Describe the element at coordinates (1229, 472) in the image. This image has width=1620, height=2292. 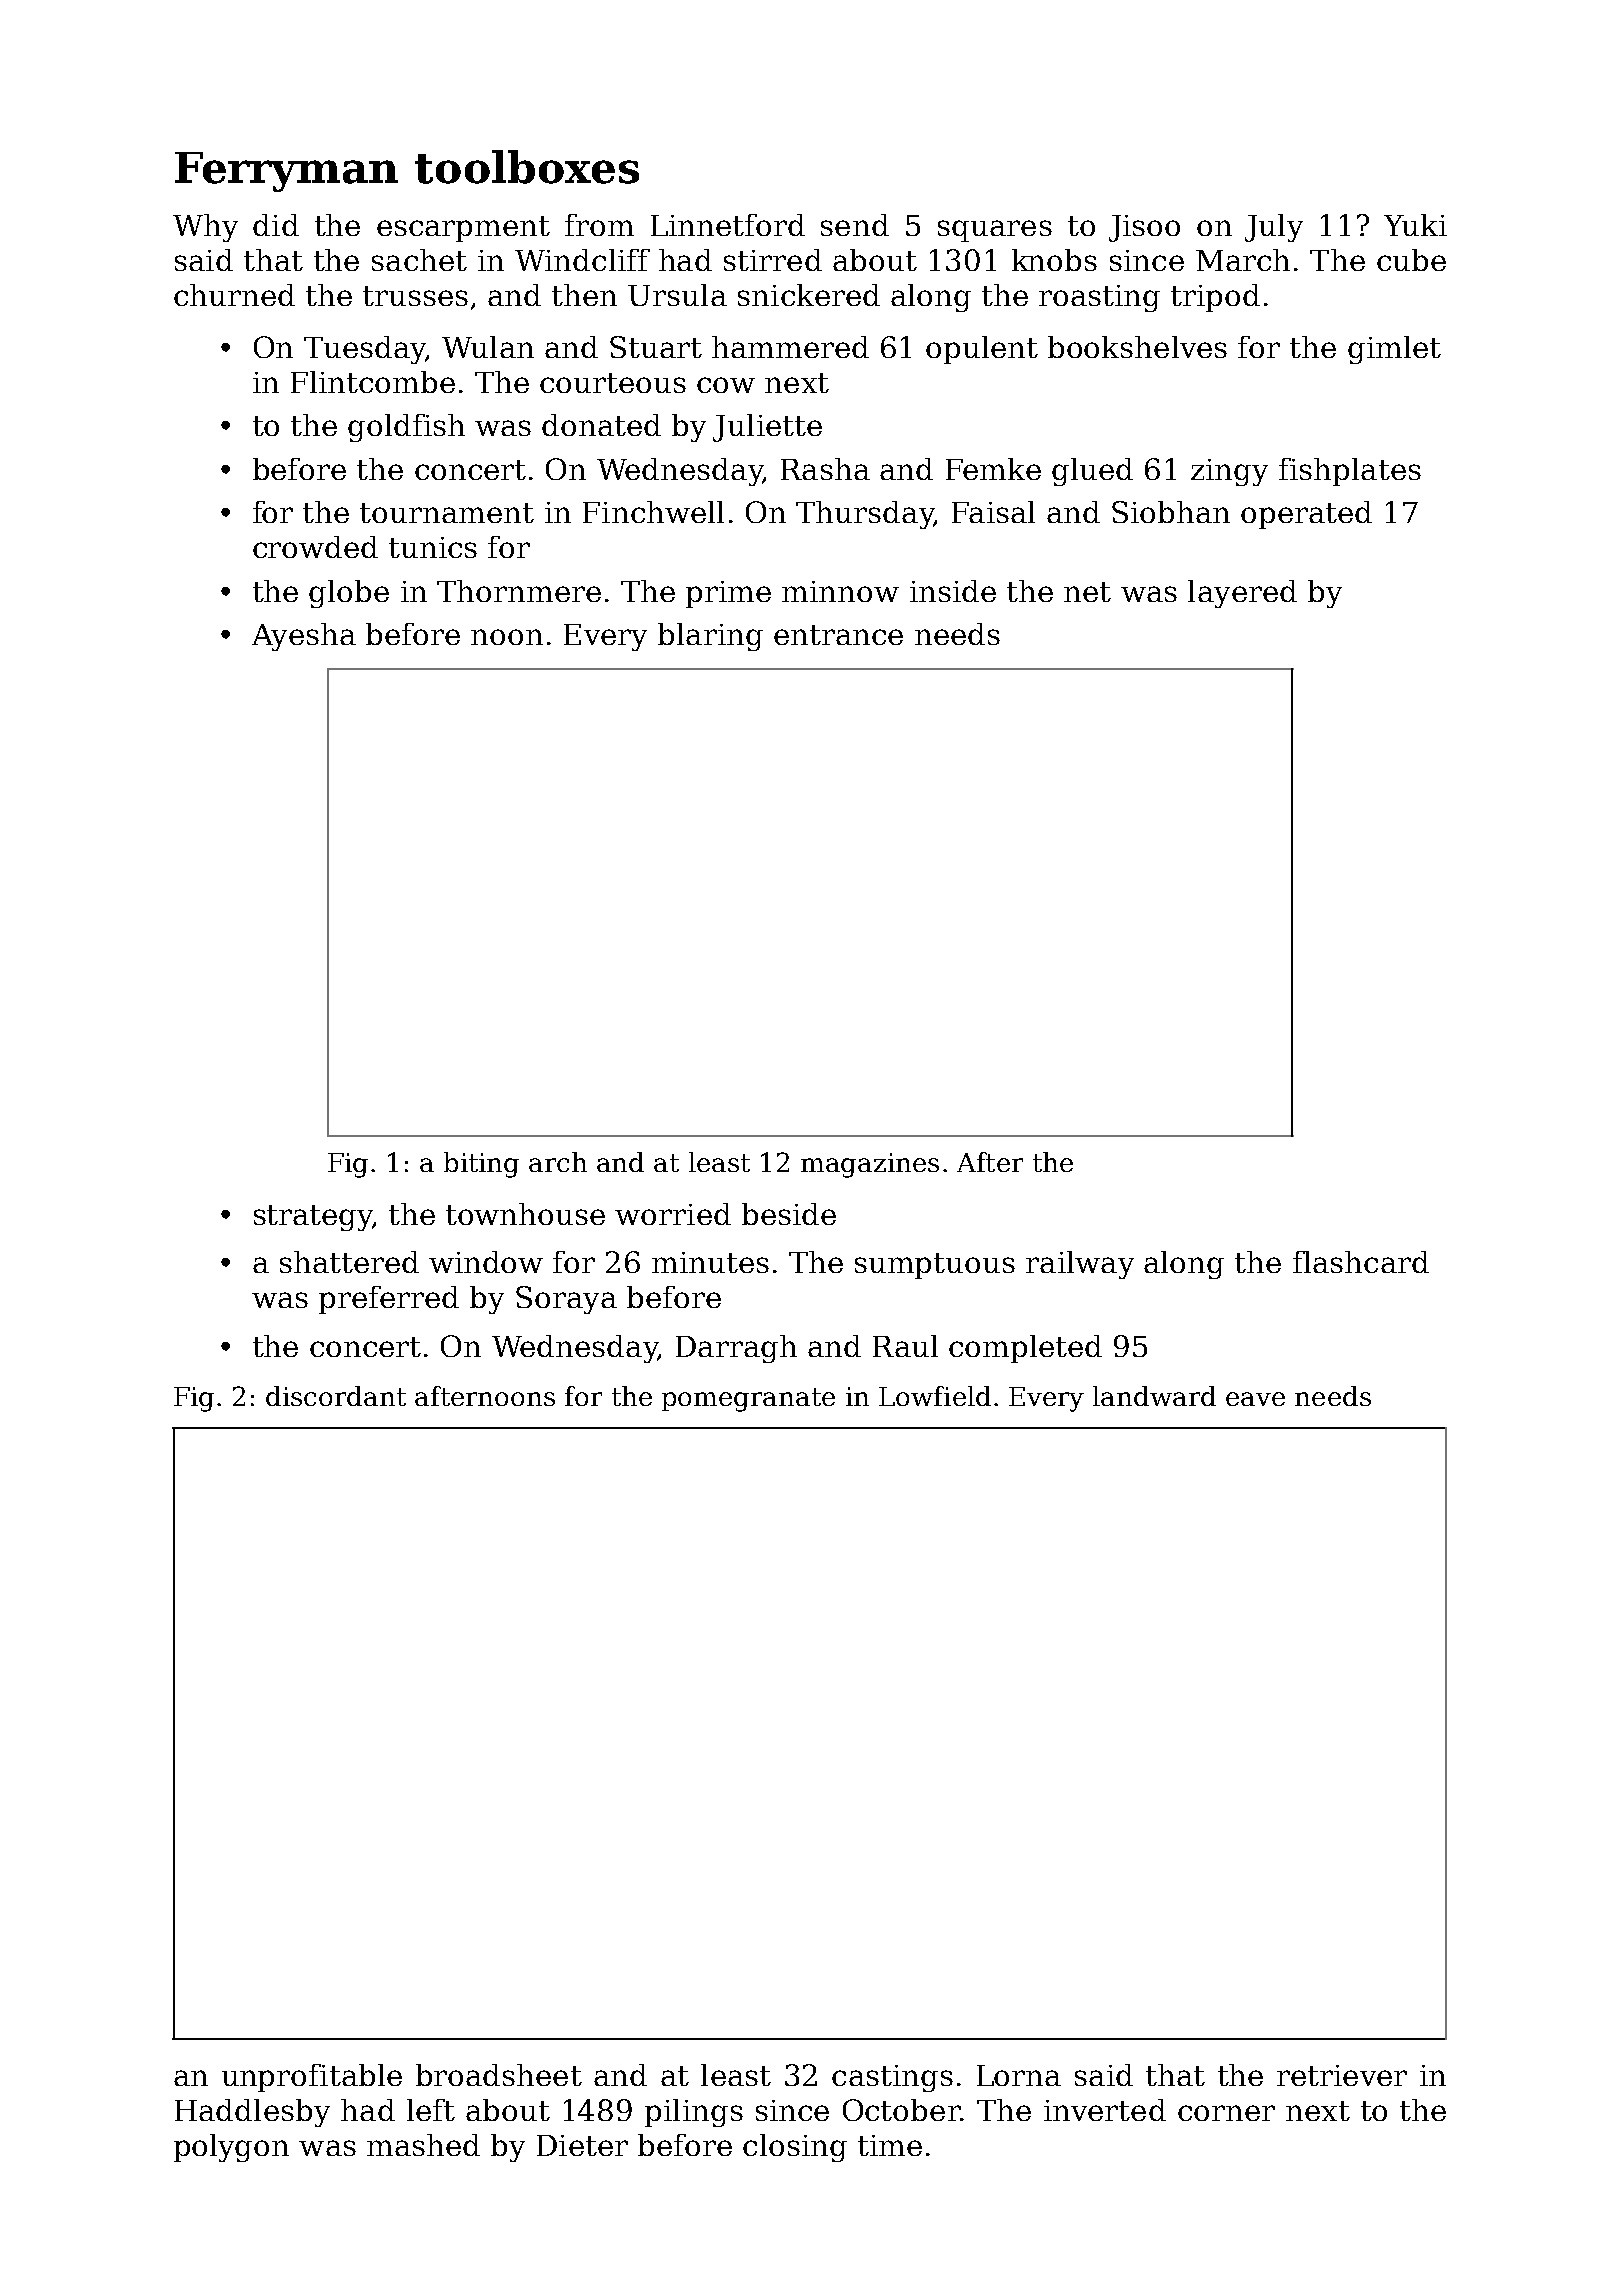
I see `zingy` at that location.
